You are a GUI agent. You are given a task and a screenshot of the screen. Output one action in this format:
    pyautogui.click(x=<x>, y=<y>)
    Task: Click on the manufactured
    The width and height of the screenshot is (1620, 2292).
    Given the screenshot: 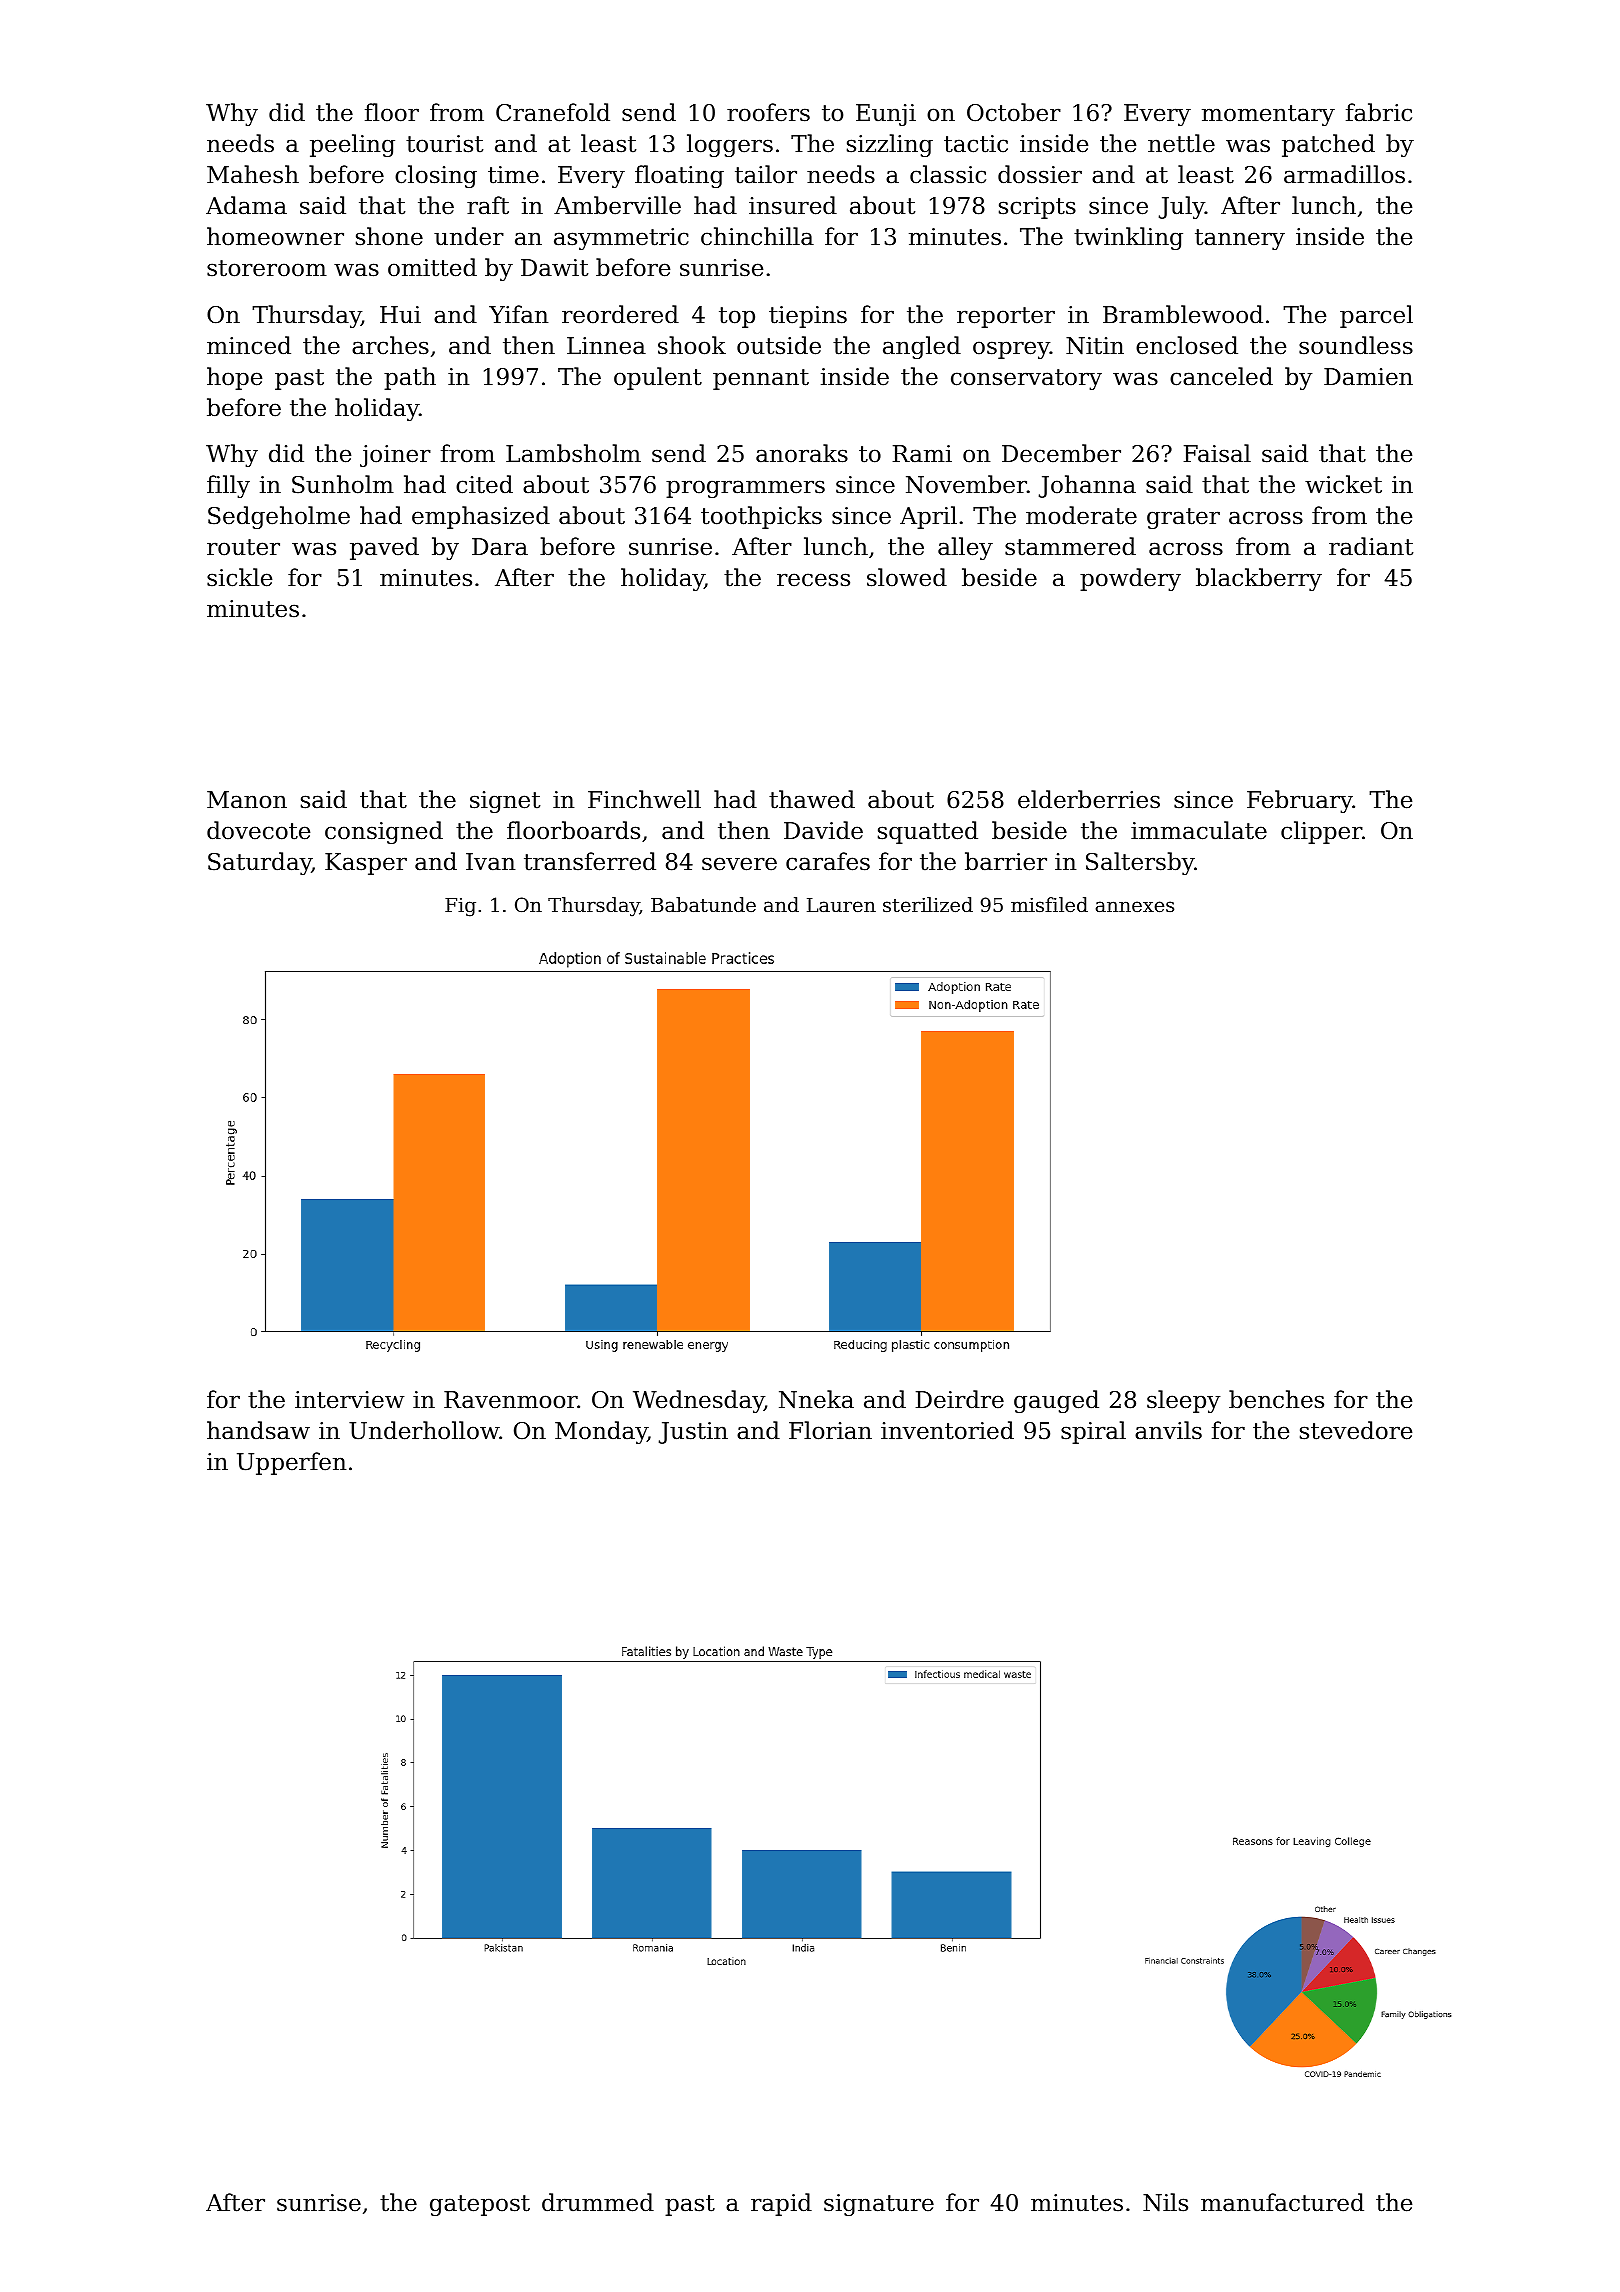 What is the action you would take?
    pyautogui.click(x=1282, y=2202)
